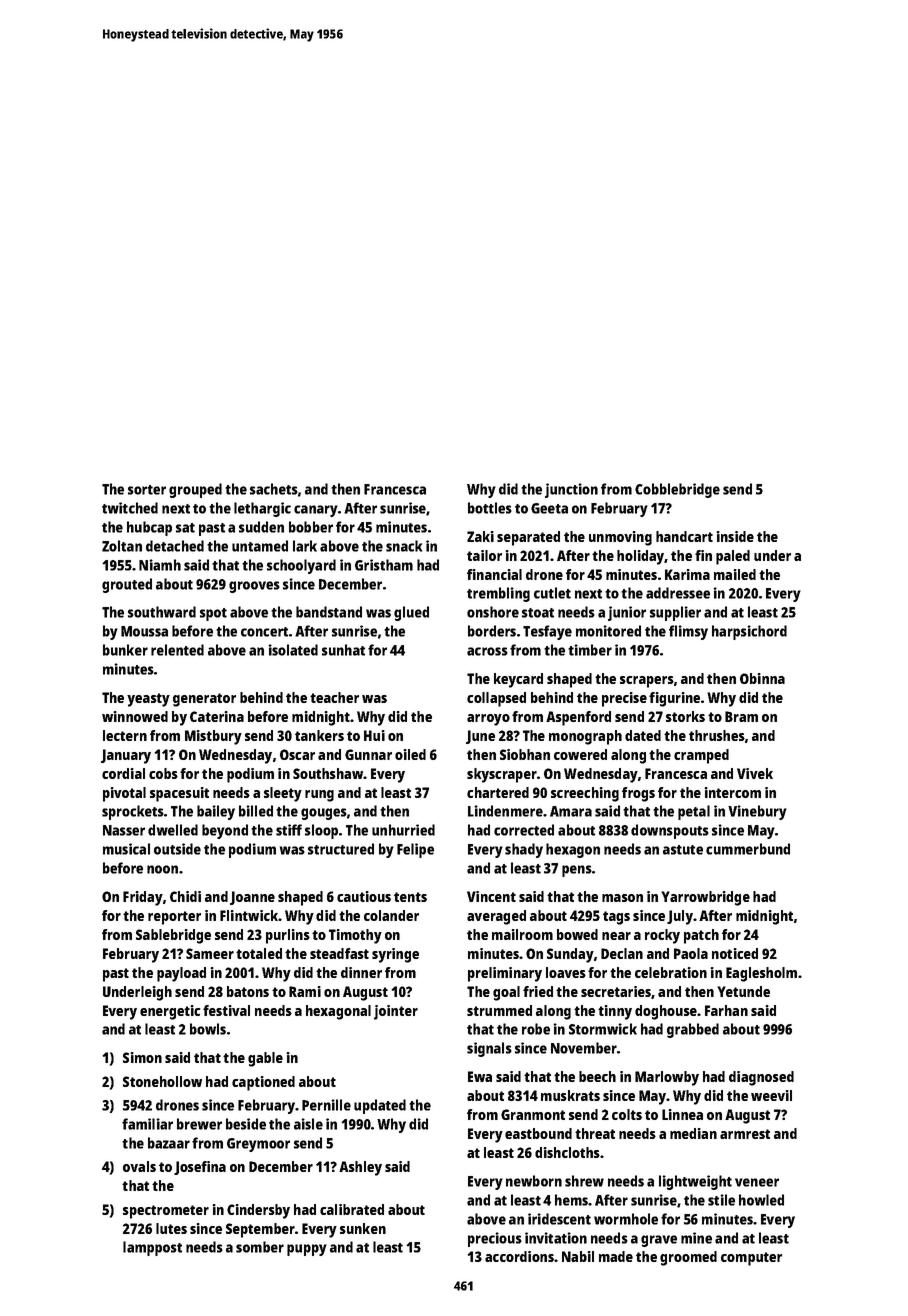  I want to click on trembling, so click(498, 594).
